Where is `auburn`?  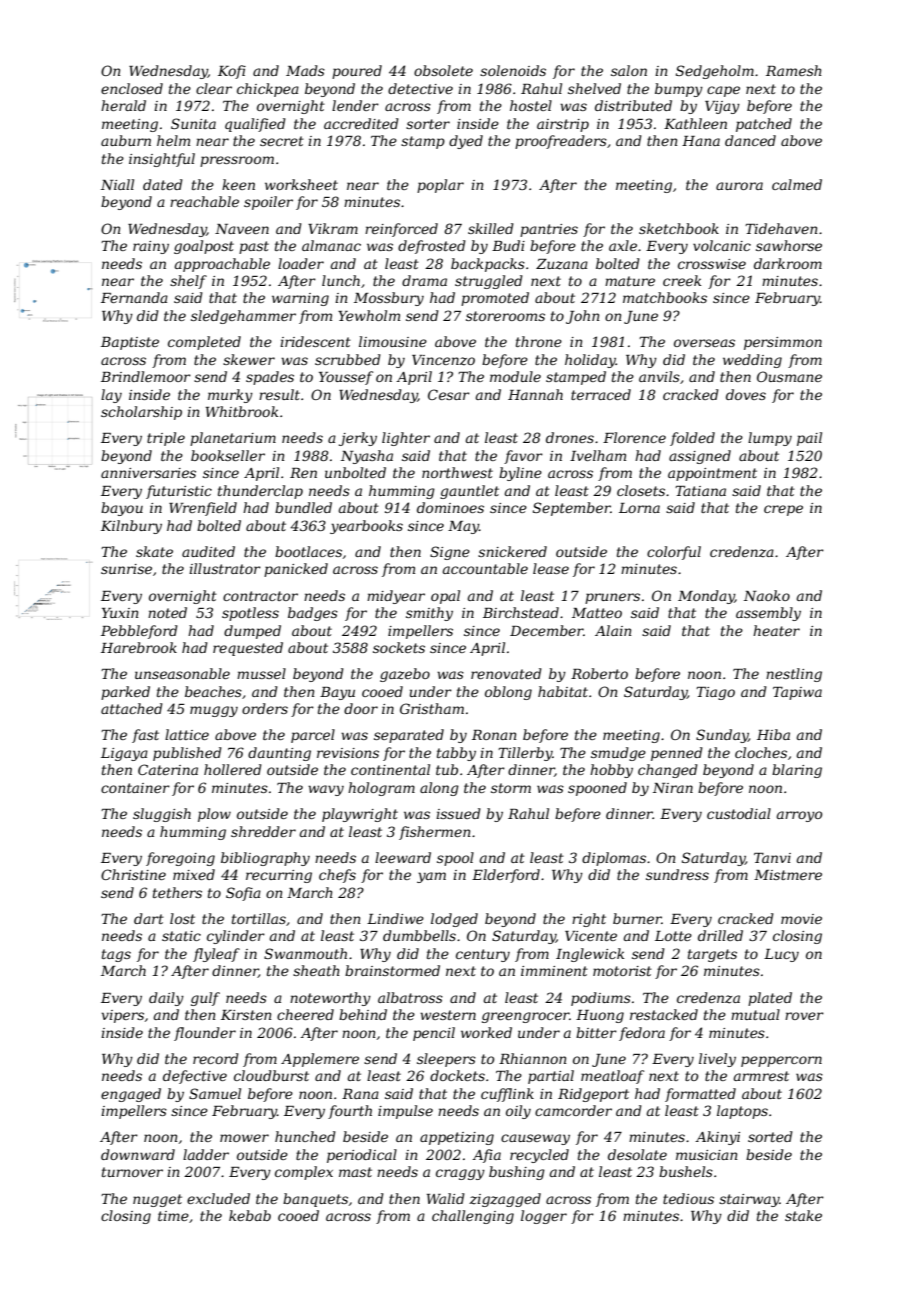
auburn is located at coordinates (126, 140).
